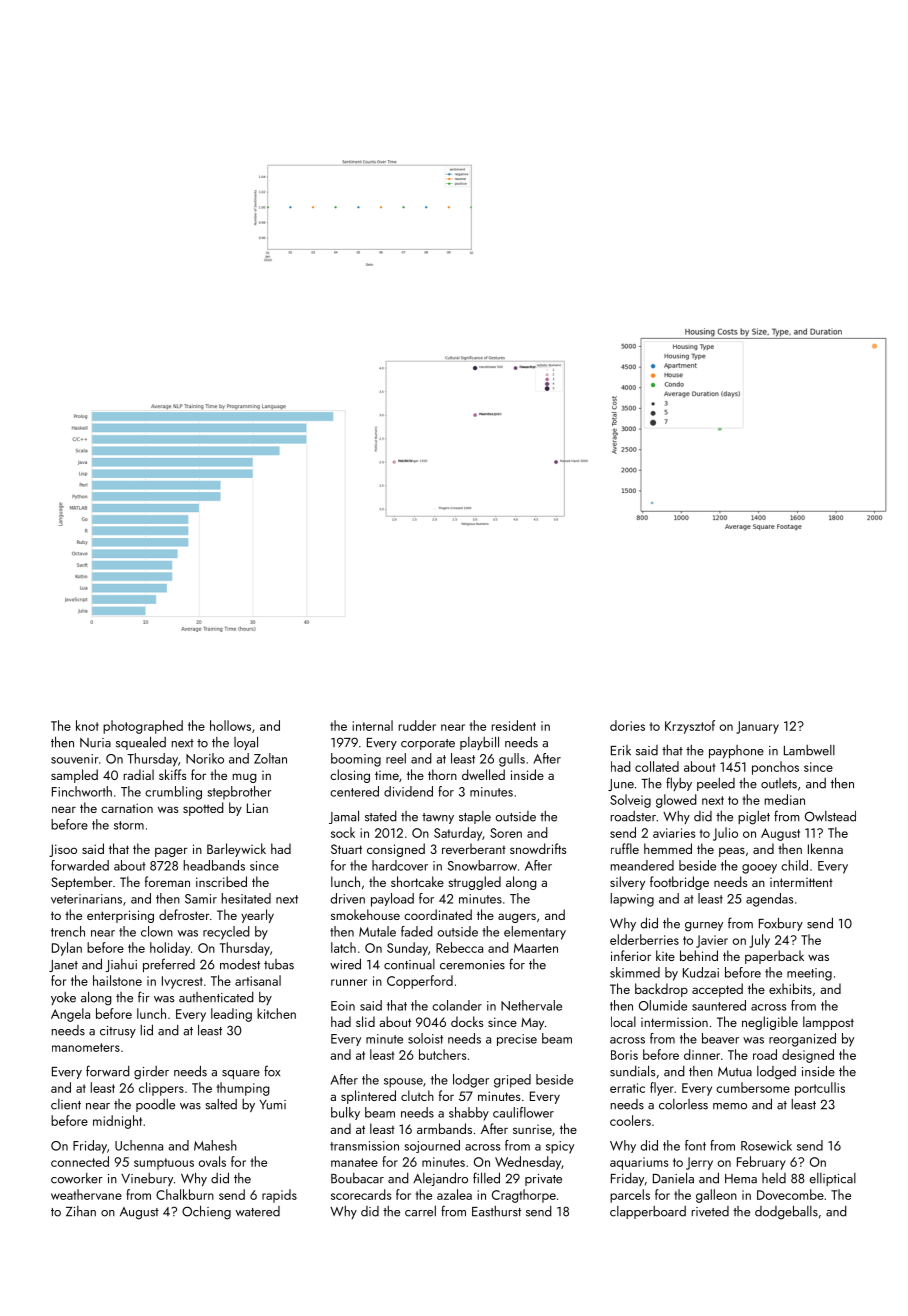  What do you see at coordinates (512, 760) in the document?
I see `gulls` at bounding box center [512, 760].
